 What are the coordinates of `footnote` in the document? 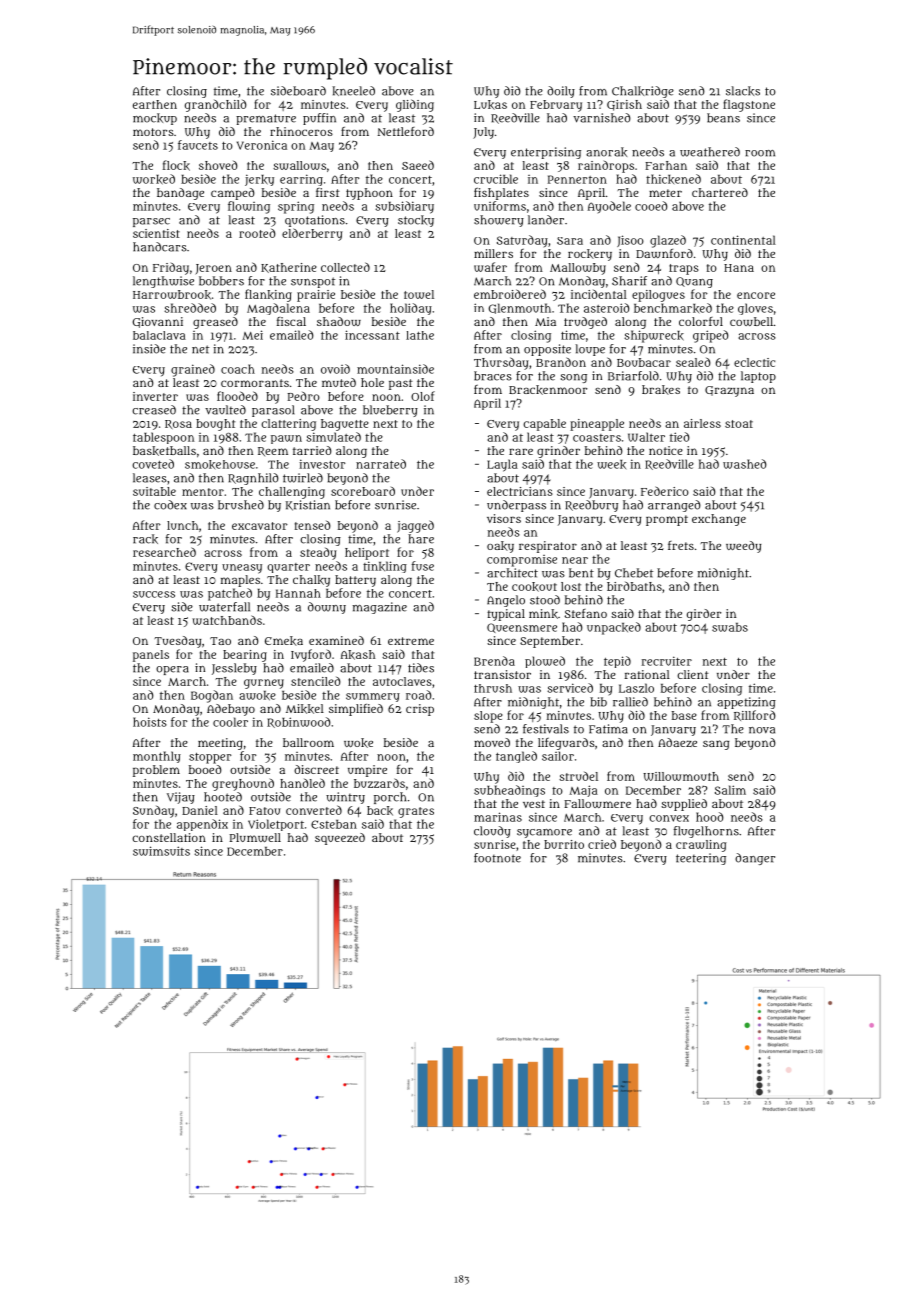 It's located at (497, 858).
